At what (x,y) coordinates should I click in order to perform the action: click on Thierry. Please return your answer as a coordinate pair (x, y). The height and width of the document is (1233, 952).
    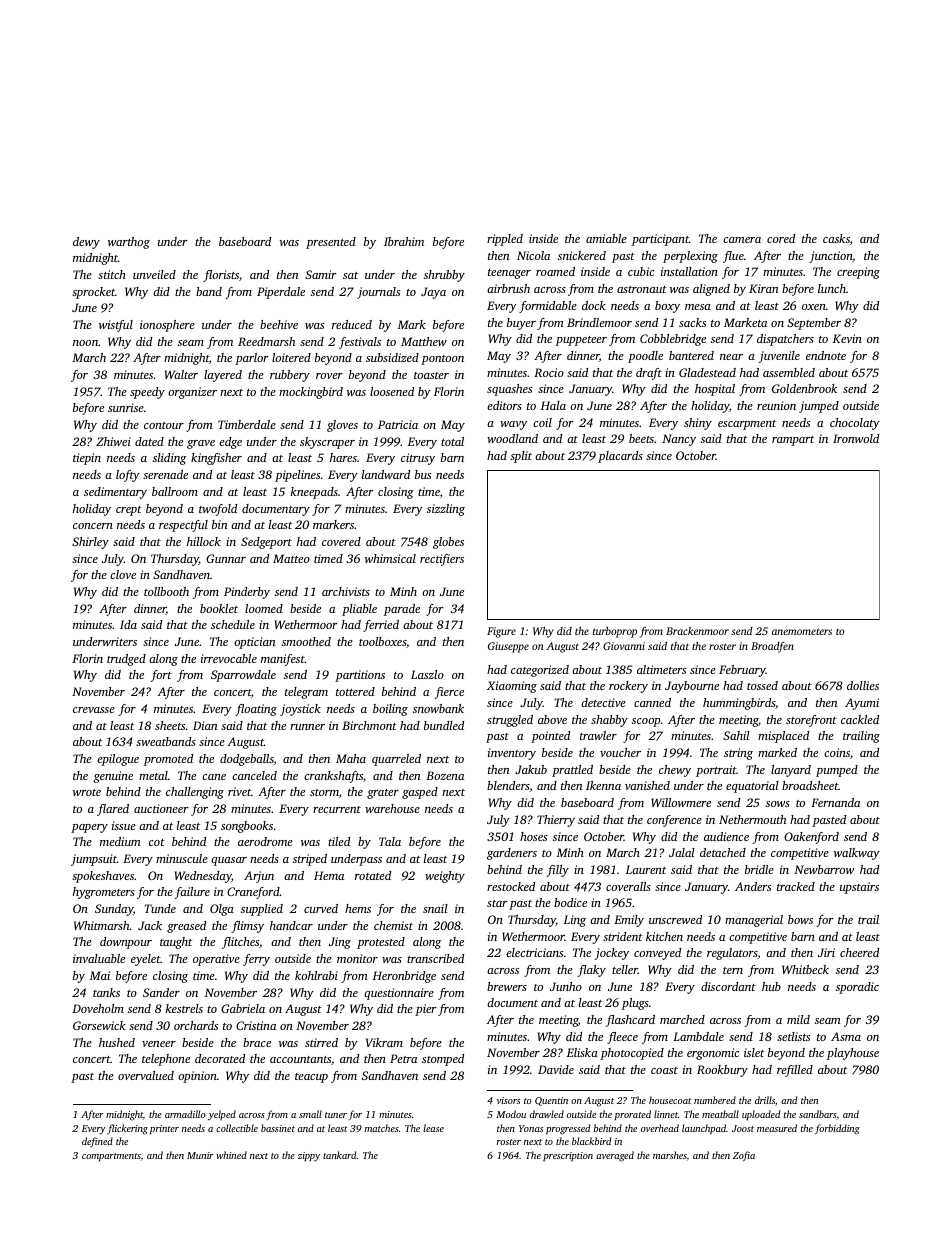
    Looking at the image, I should click on (556, 821).
